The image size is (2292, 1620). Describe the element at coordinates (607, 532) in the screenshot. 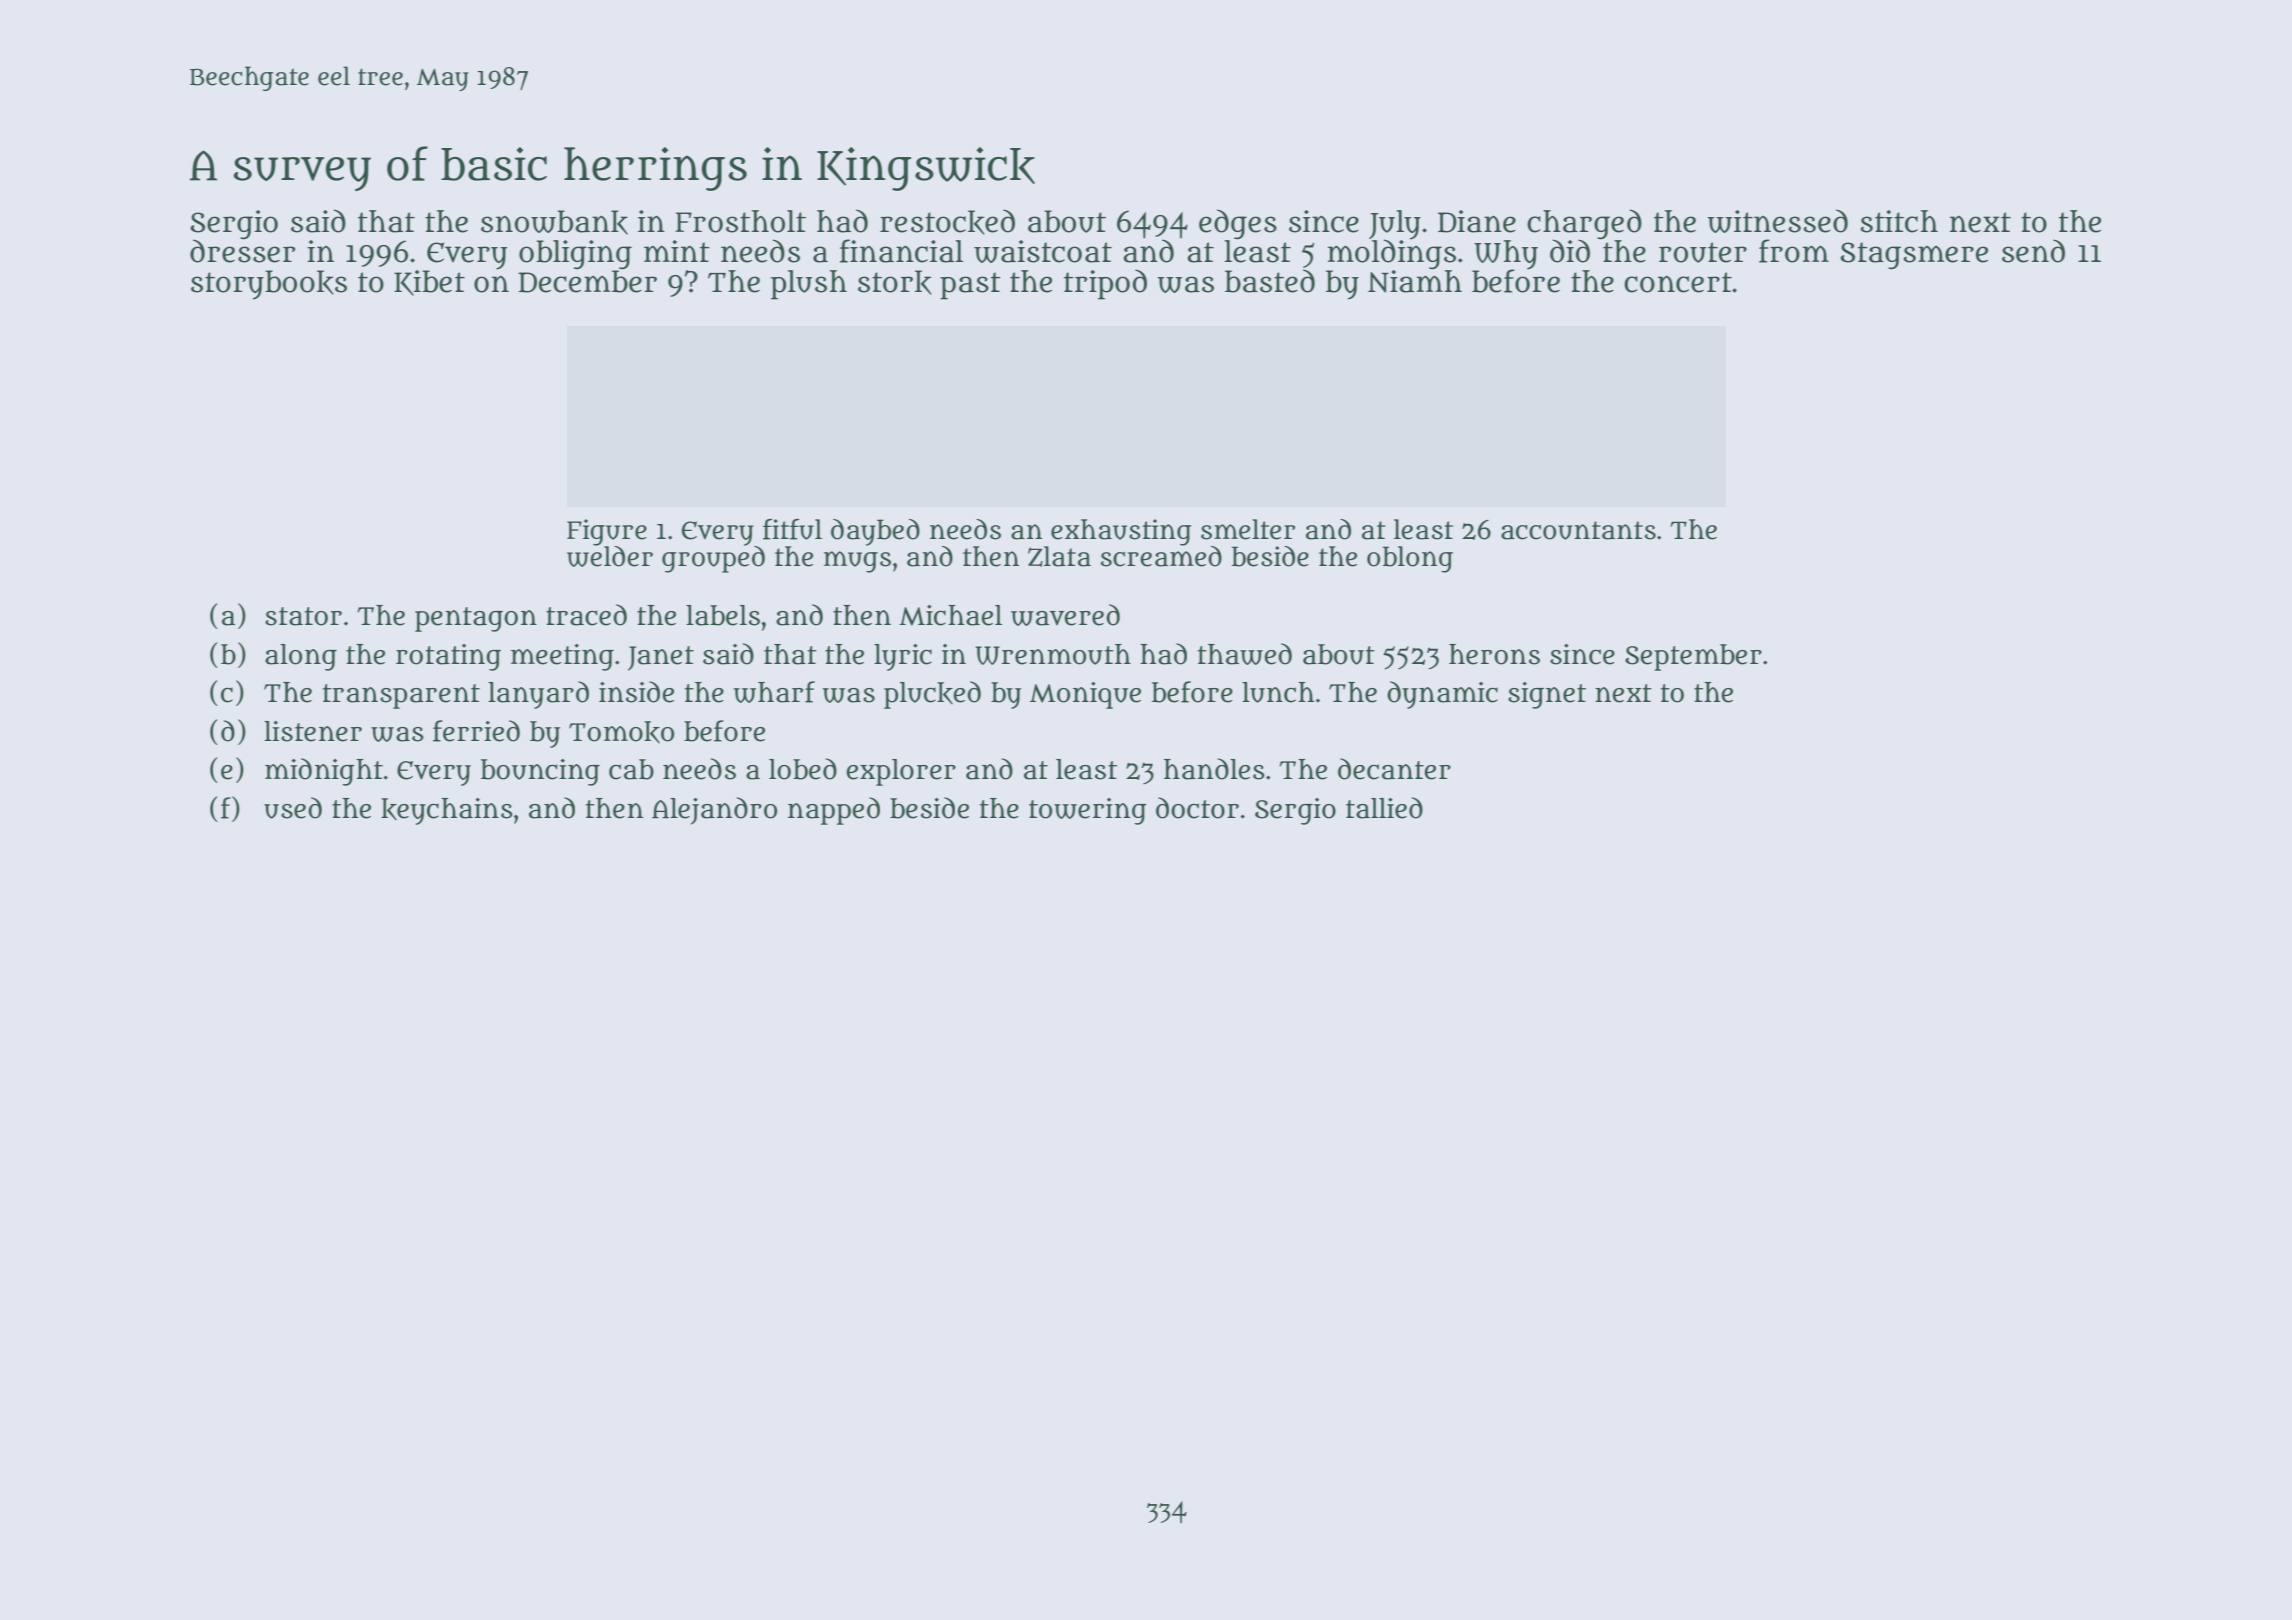

I see `Figure` at that location.
